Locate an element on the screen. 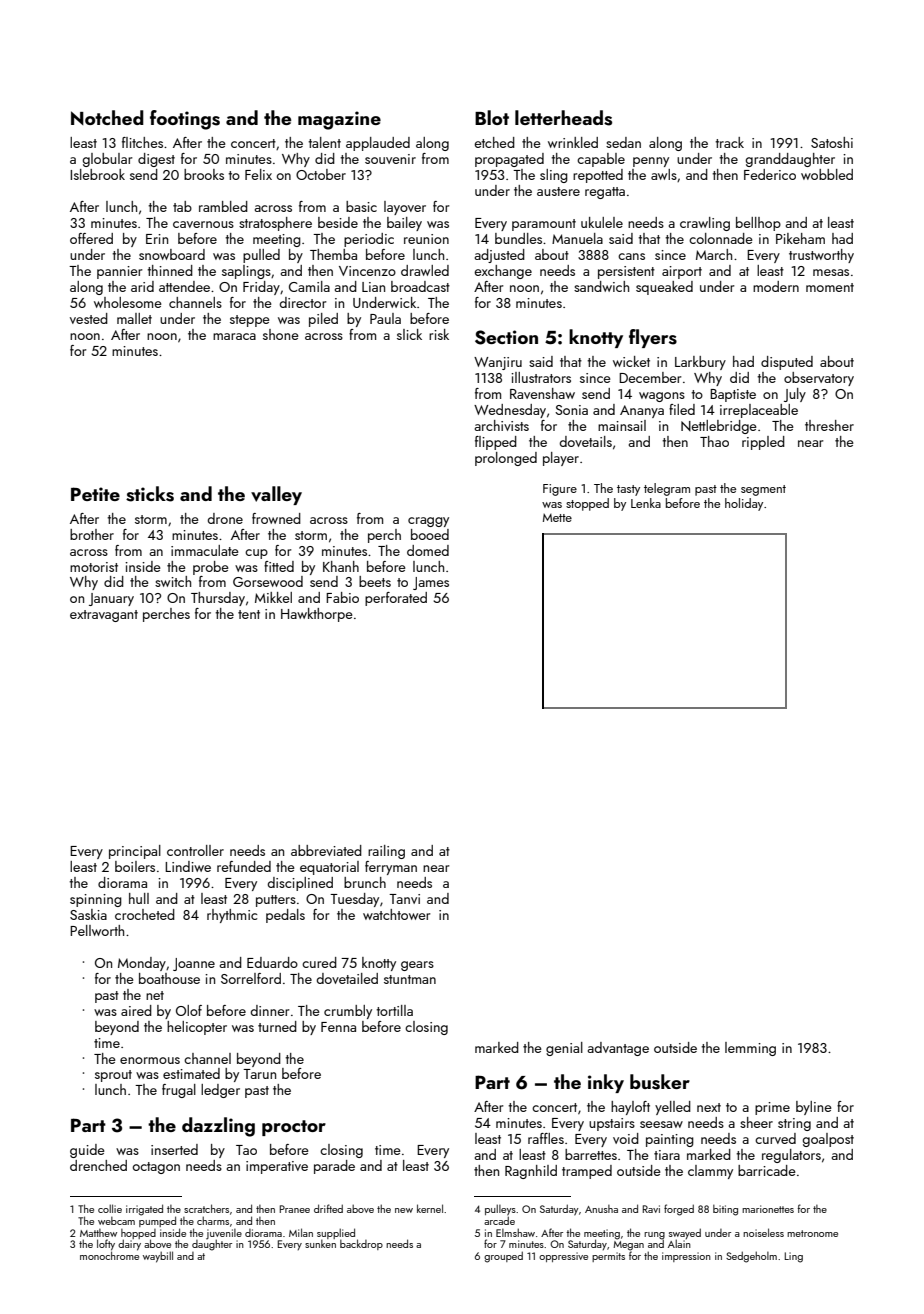  reunion is located at coordinates (426, 239).
